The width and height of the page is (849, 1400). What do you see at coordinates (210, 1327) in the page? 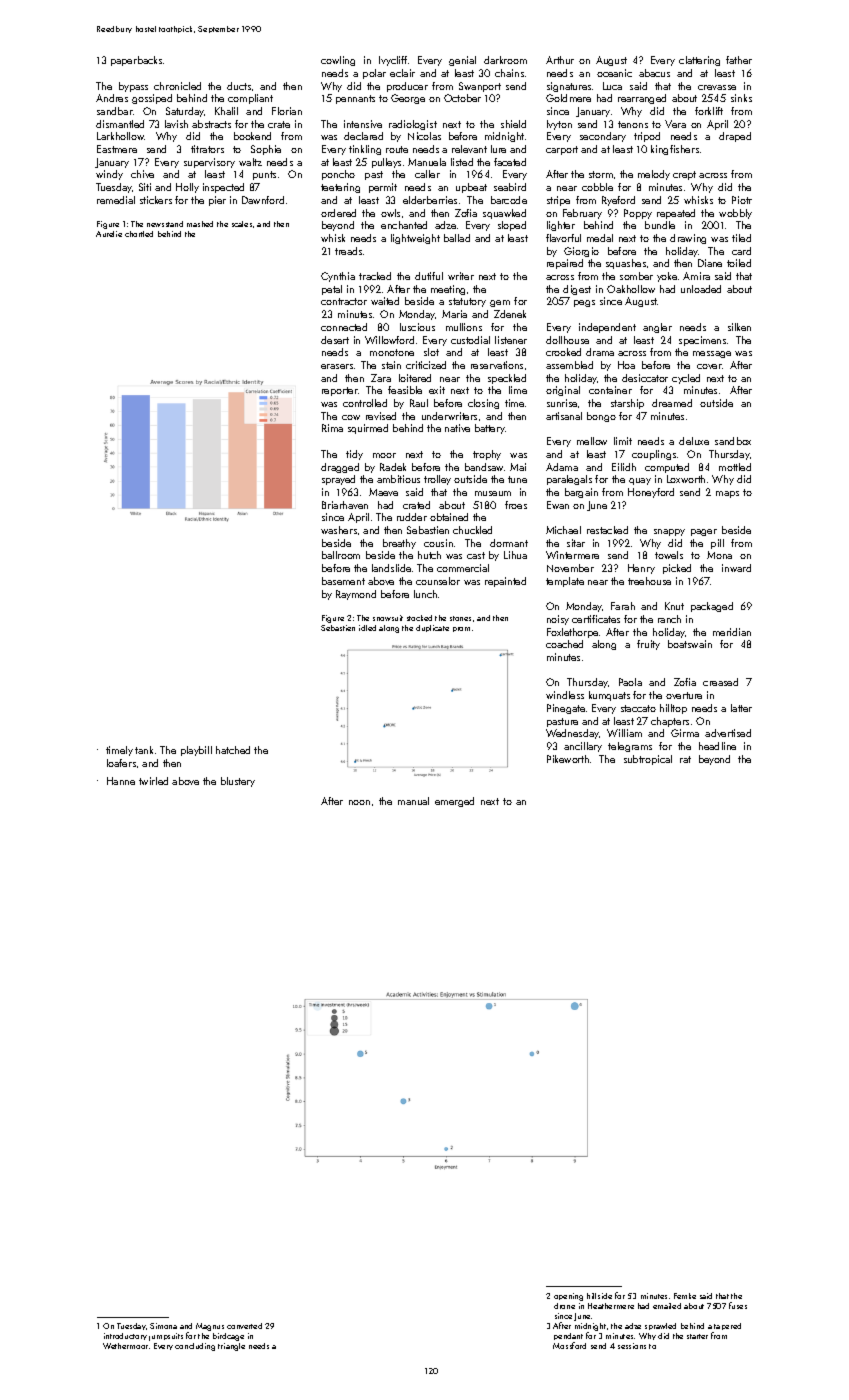
I see `Magnus` at bounding box center [210, 1327].
